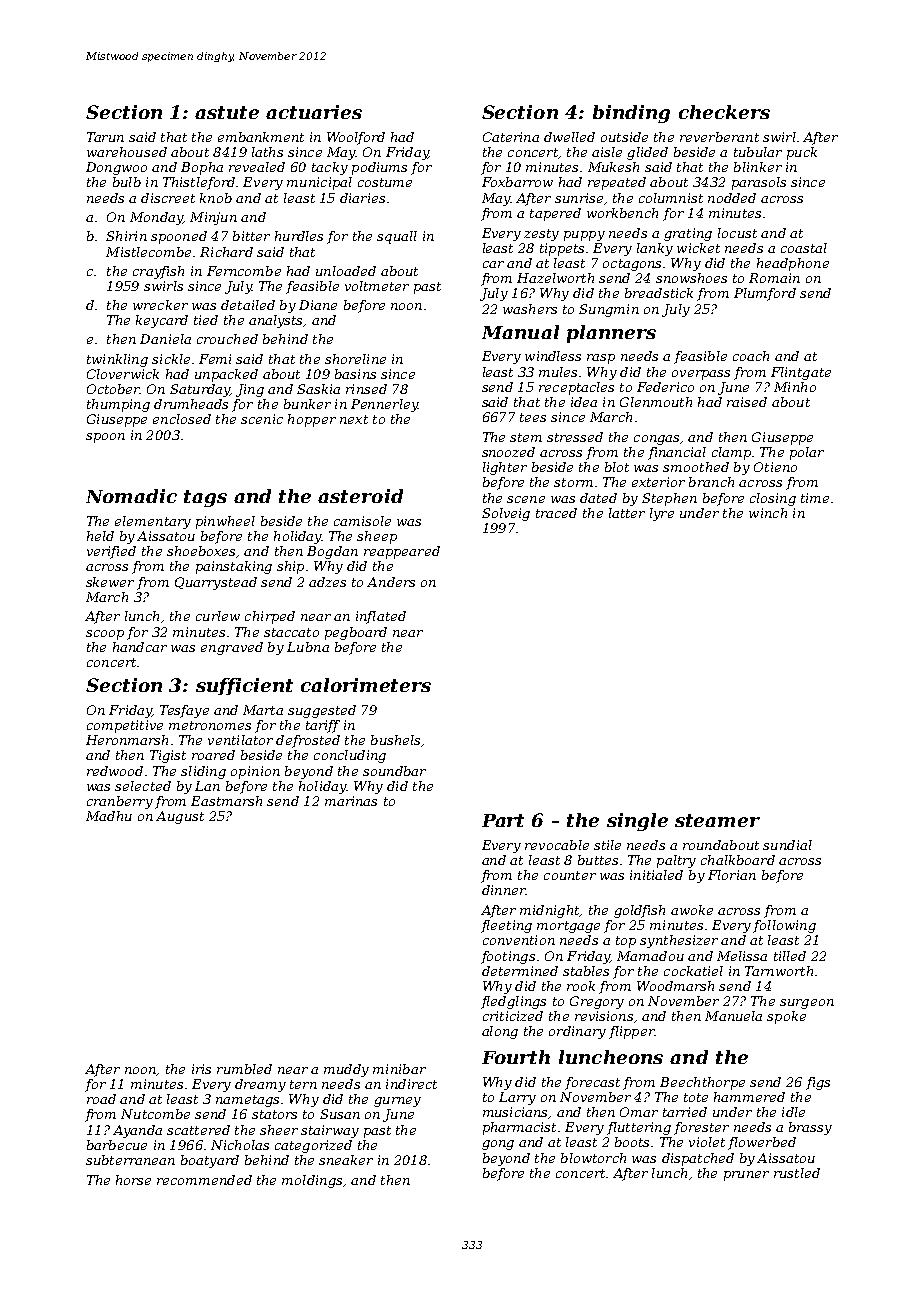 The height and width of the screenshot is (1308, 924). What do you see at coordinates (787, 845) in the screenshot?
I see `sundial` at bounding box center [787, 845].
